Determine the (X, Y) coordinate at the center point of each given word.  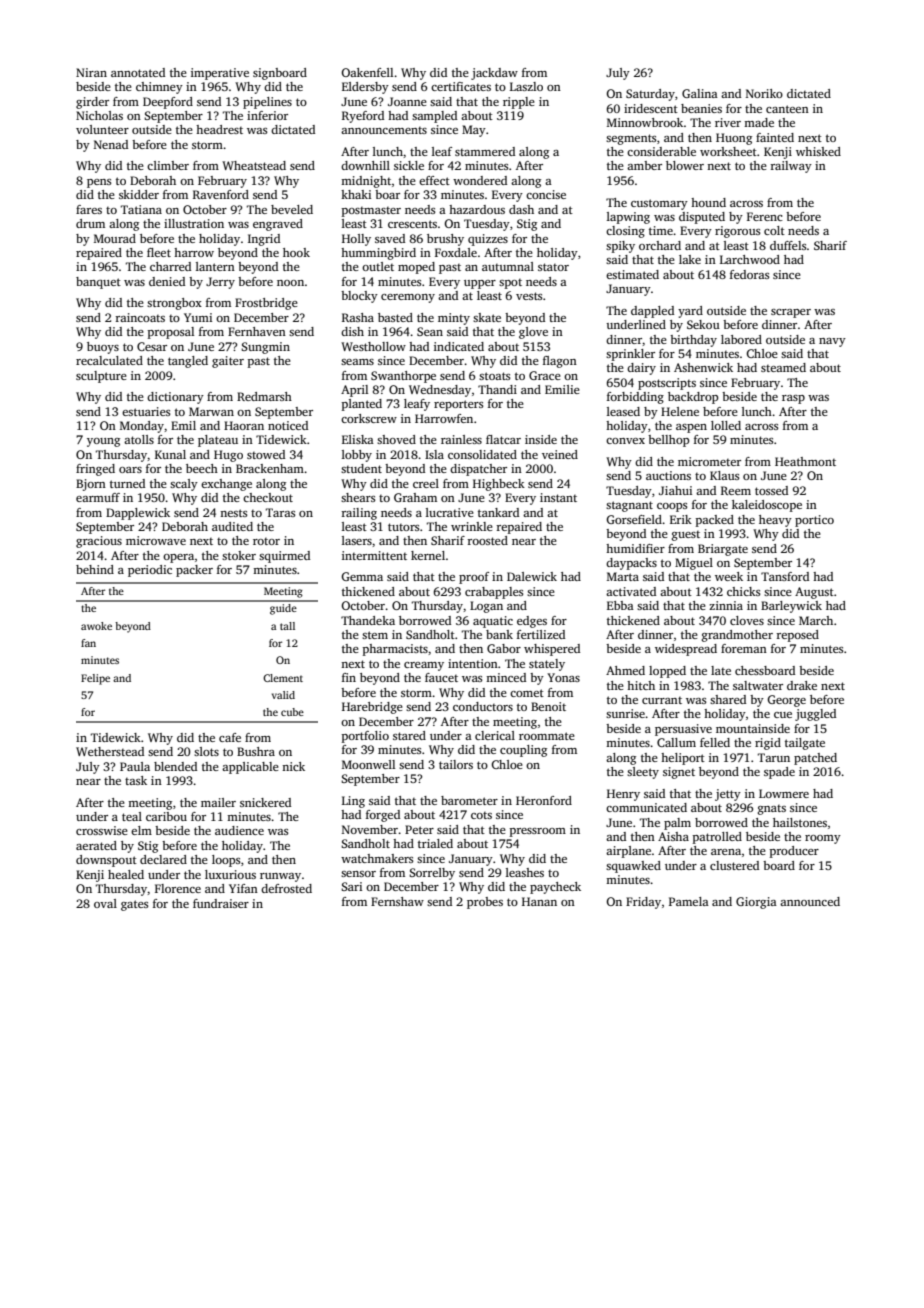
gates (134, 905)
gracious (99, 542)
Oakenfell (367, 72)
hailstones (800, 822)
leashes (525, 872)
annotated (138, 72)
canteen (787, 109)
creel (426, 483)
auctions (668, 475)
